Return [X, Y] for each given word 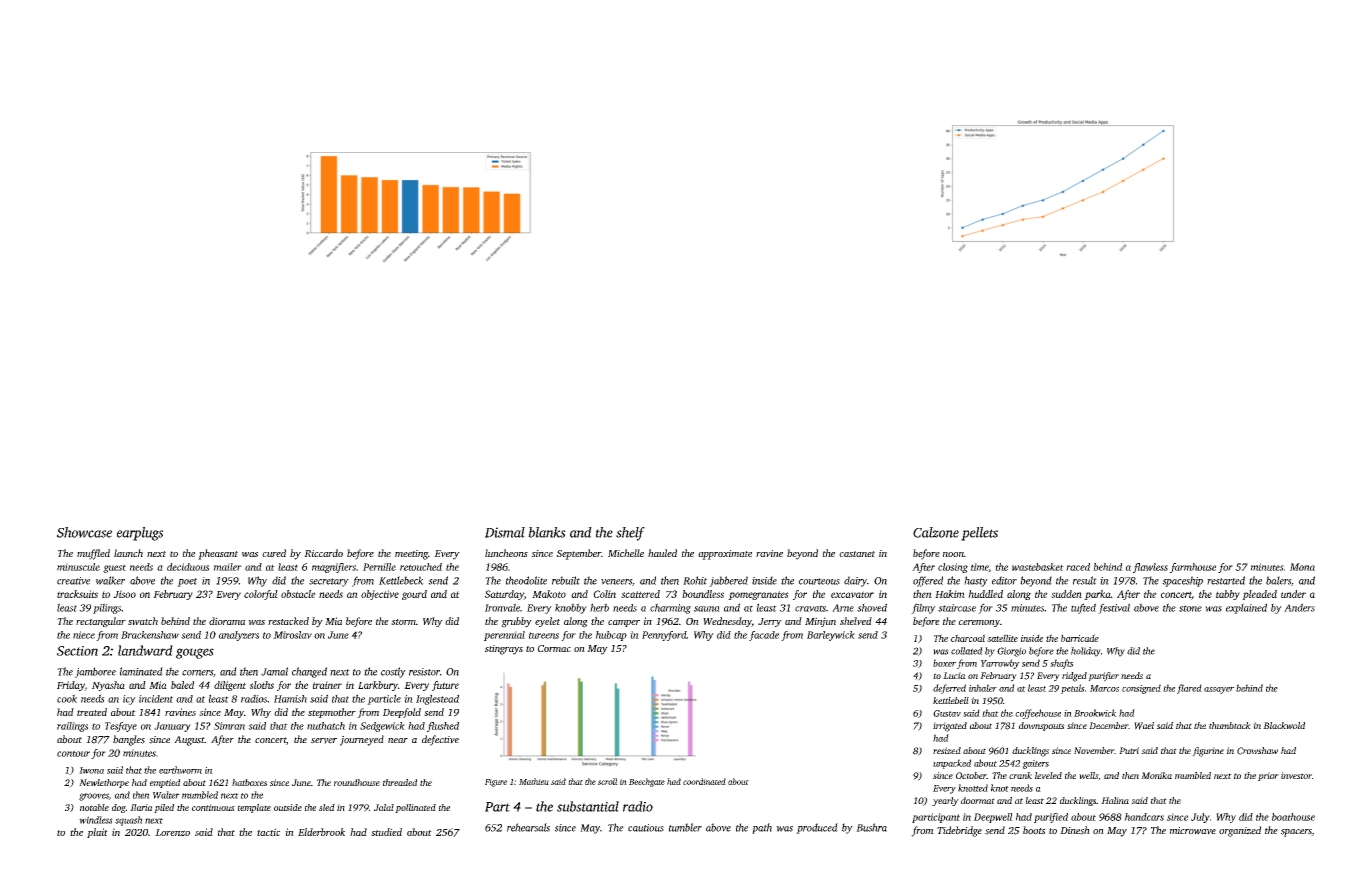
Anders [1299, 607]
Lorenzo [172, 832]
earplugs [140, 534]
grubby [516, 622]
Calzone [936, 532]
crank [1020, 775]
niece [84, 635]
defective [440, 740]
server [324, 741]
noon [953, 554]
